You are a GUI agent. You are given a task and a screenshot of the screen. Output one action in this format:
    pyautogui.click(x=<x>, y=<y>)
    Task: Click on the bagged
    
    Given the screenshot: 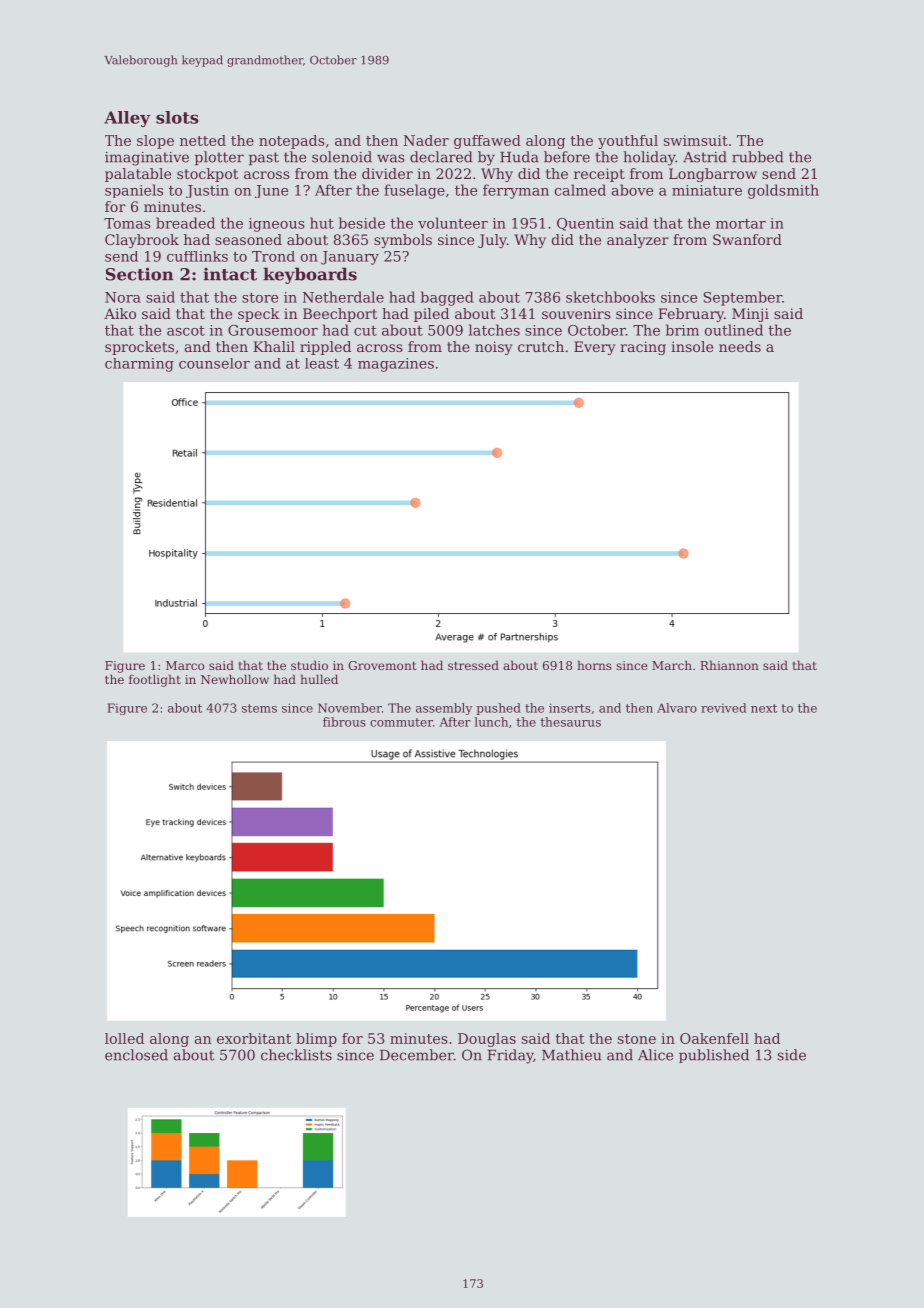 What is the action you would take?
    pyautogui.click(x=447, y=298)
